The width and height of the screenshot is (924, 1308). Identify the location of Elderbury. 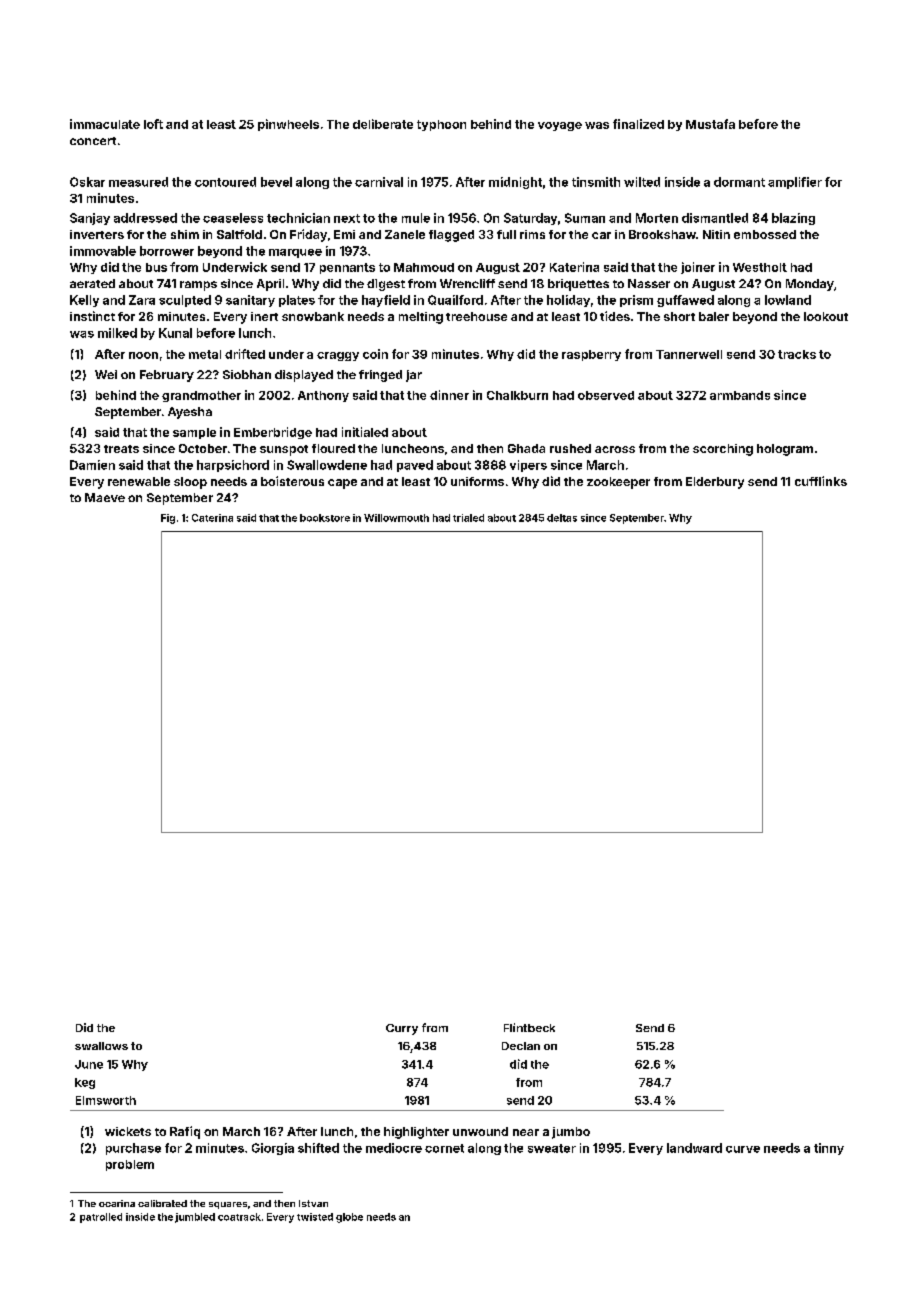
(715, 483).
